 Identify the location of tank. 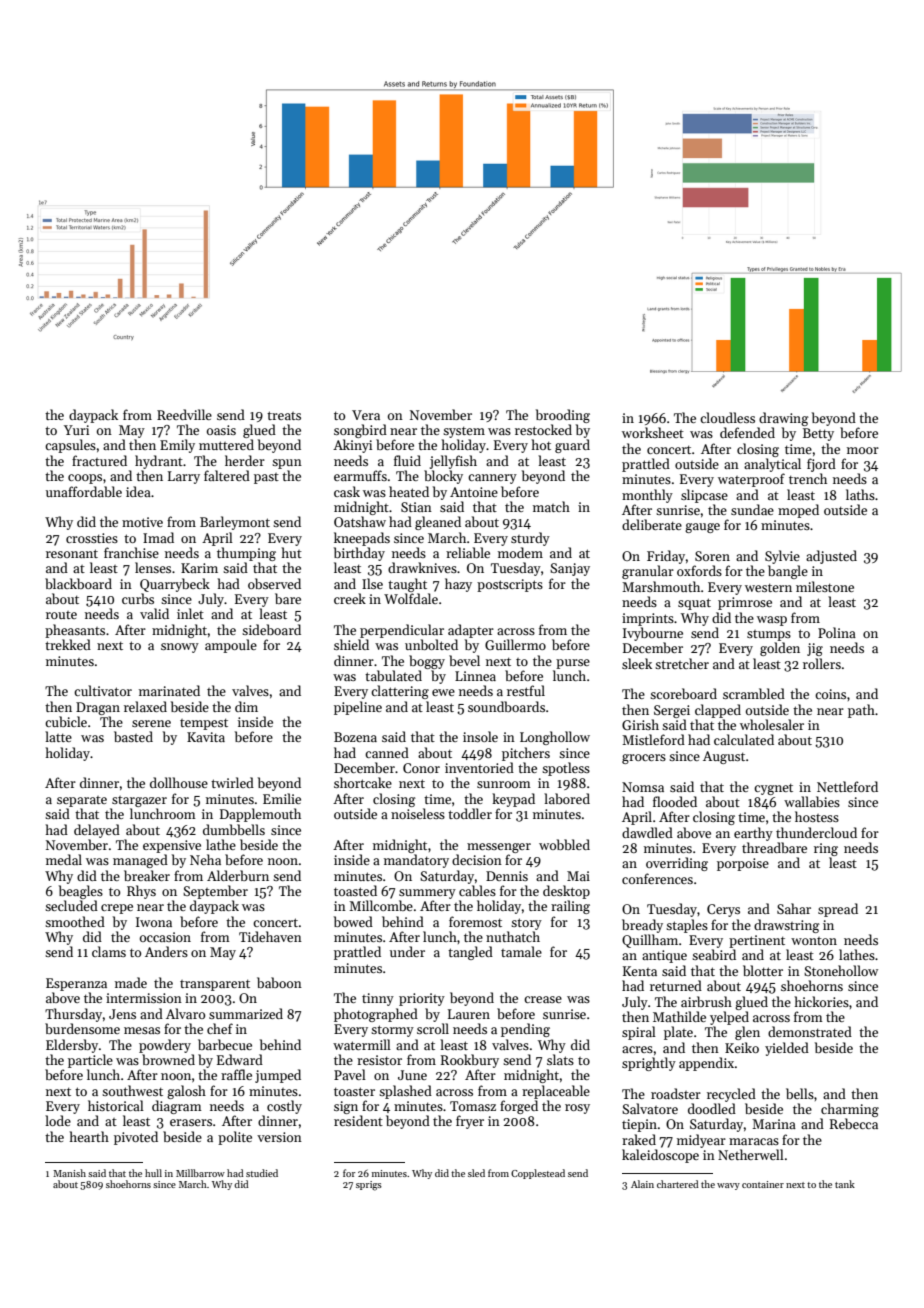
(845, 1184).
